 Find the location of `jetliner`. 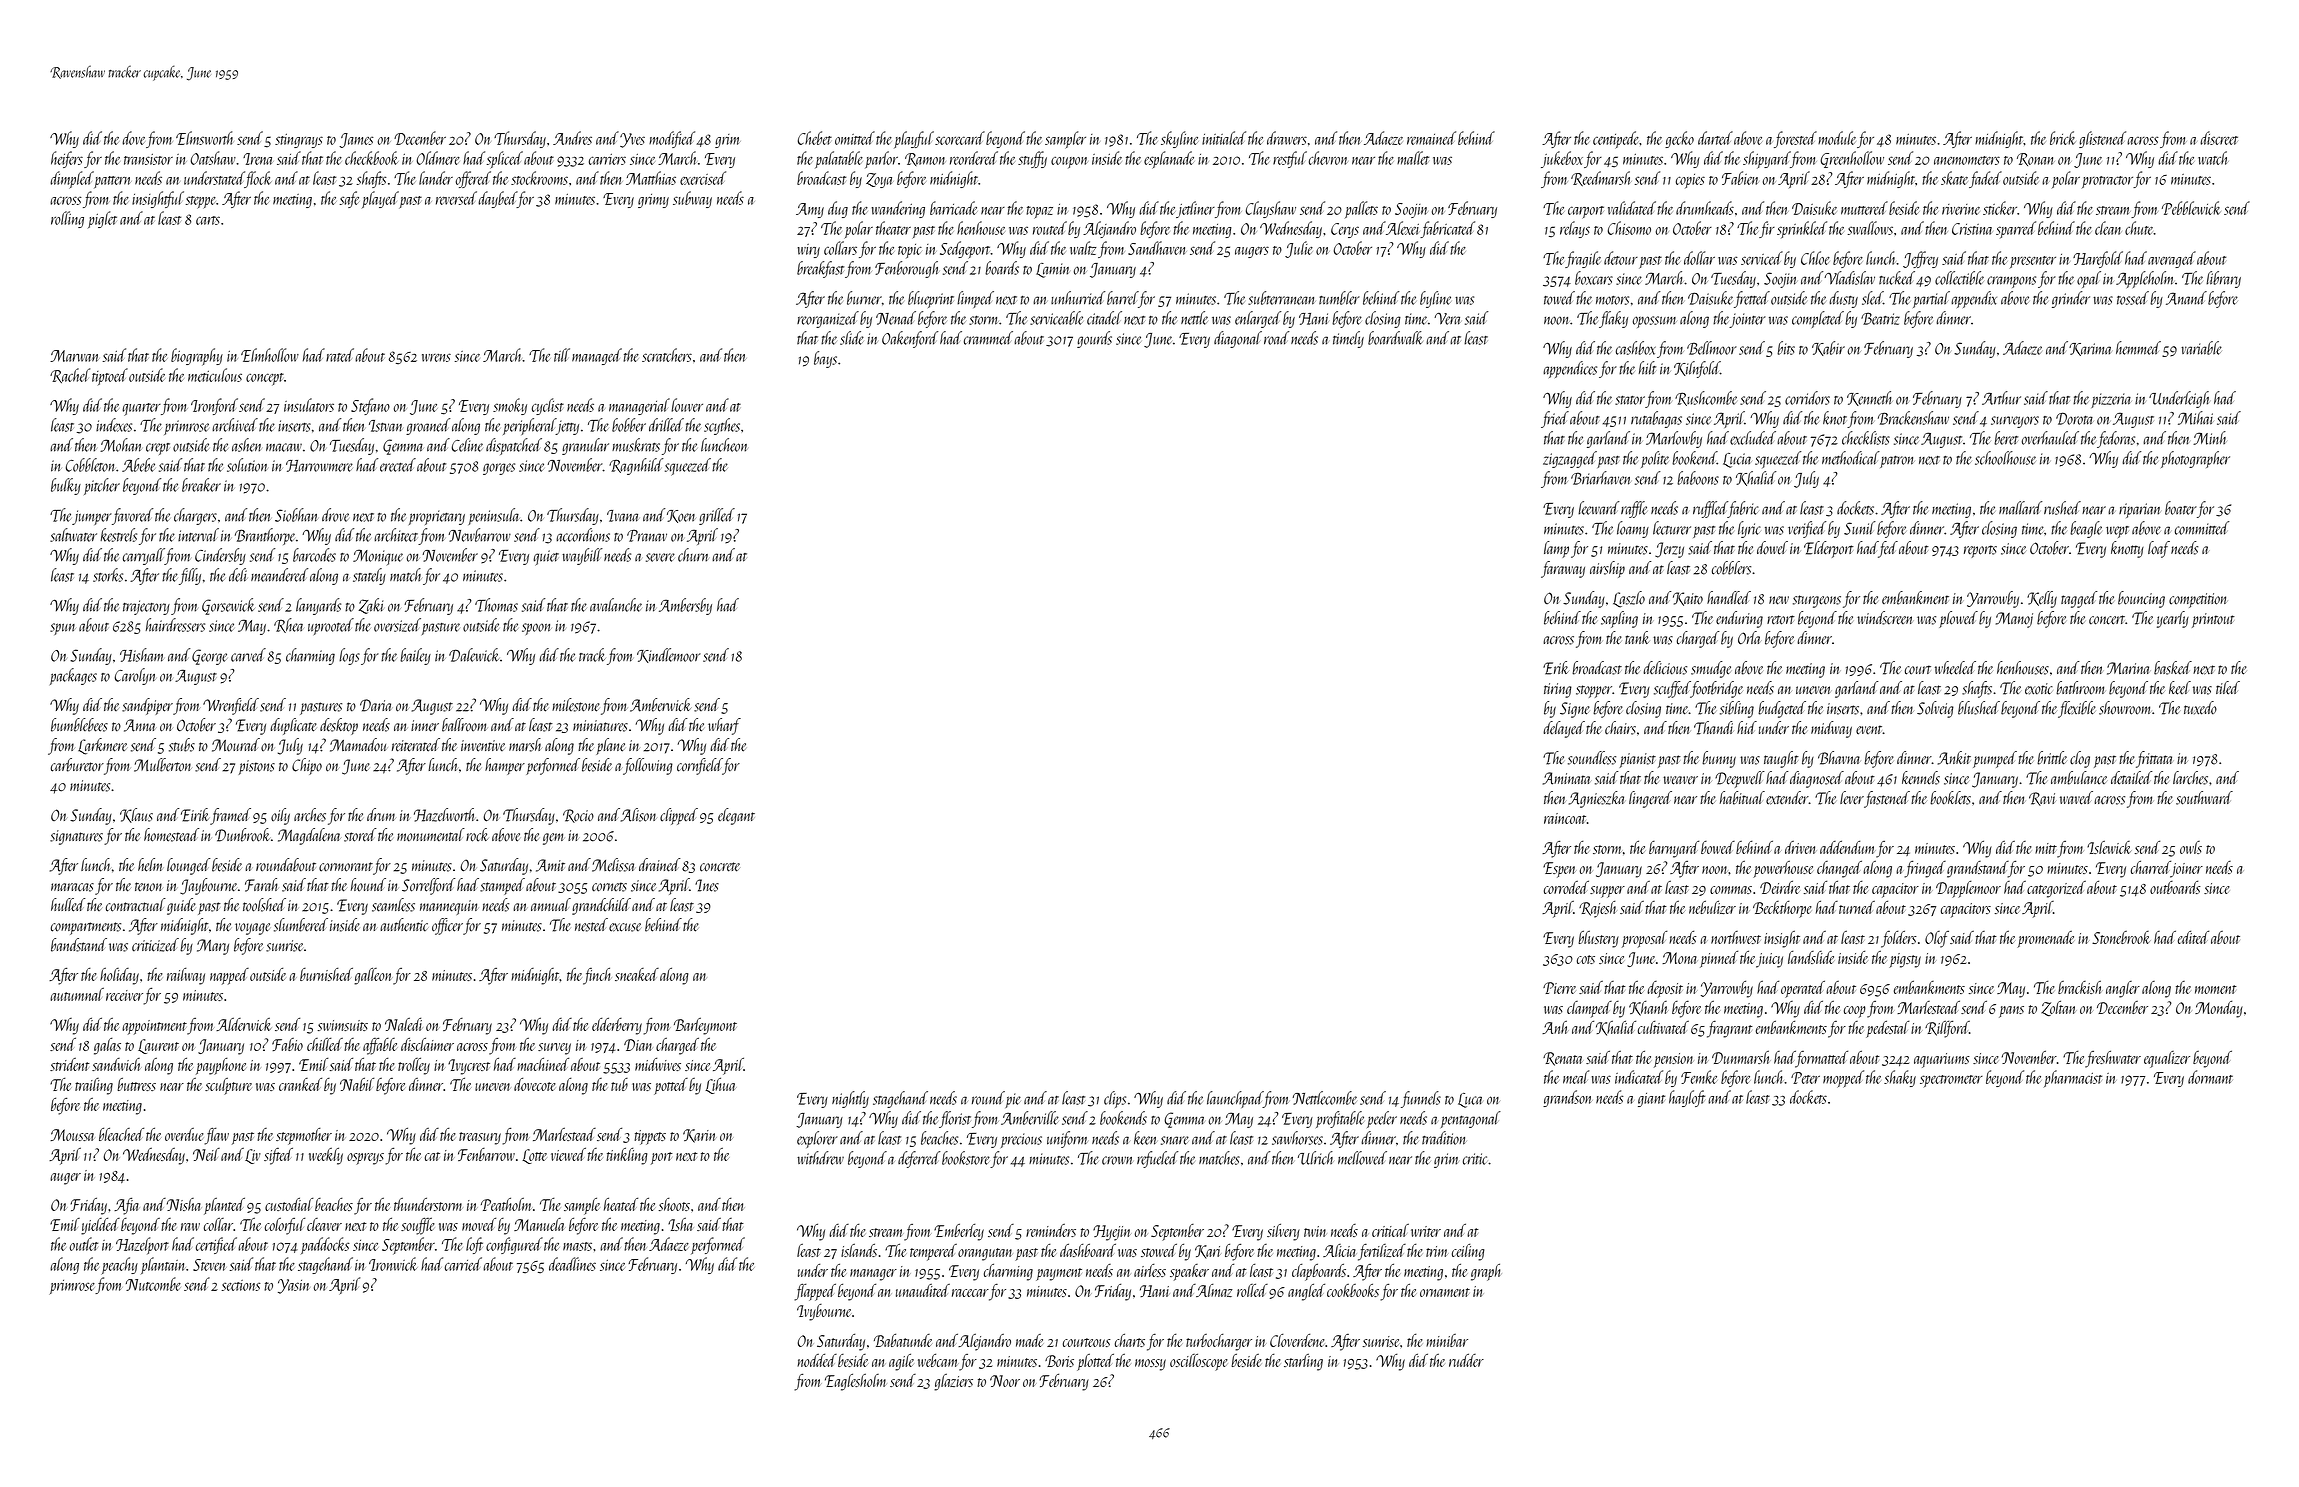

jetliner is located at coordinates (1195, 209).
